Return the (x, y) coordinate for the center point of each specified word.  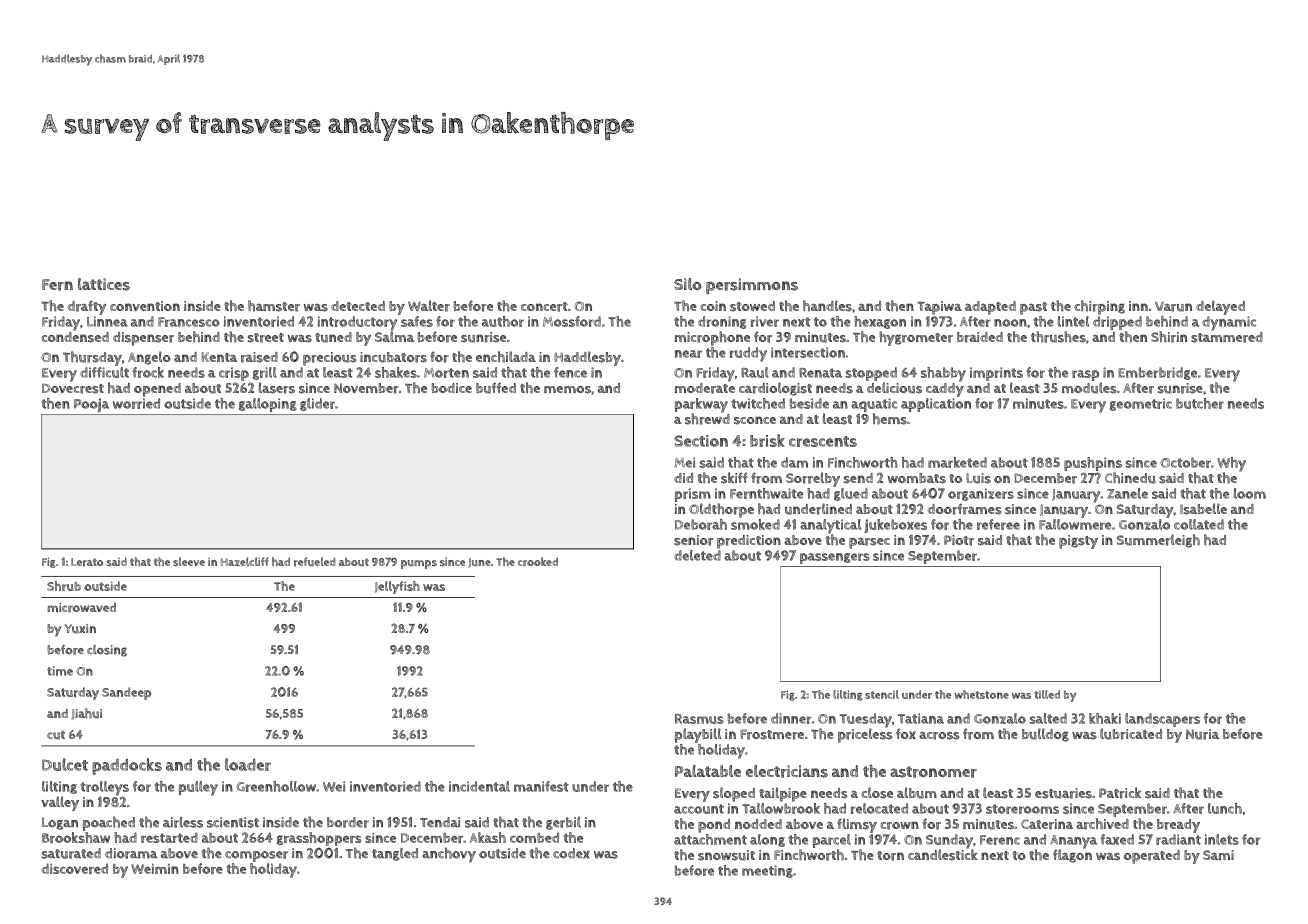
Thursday (92, 358)
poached (109, 823)
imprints (996, 374)
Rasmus (699, 719)
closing (107, 650)
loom (1250, 493)
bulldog (1045, 735)
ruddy (748, 354)
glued (851, 494)
